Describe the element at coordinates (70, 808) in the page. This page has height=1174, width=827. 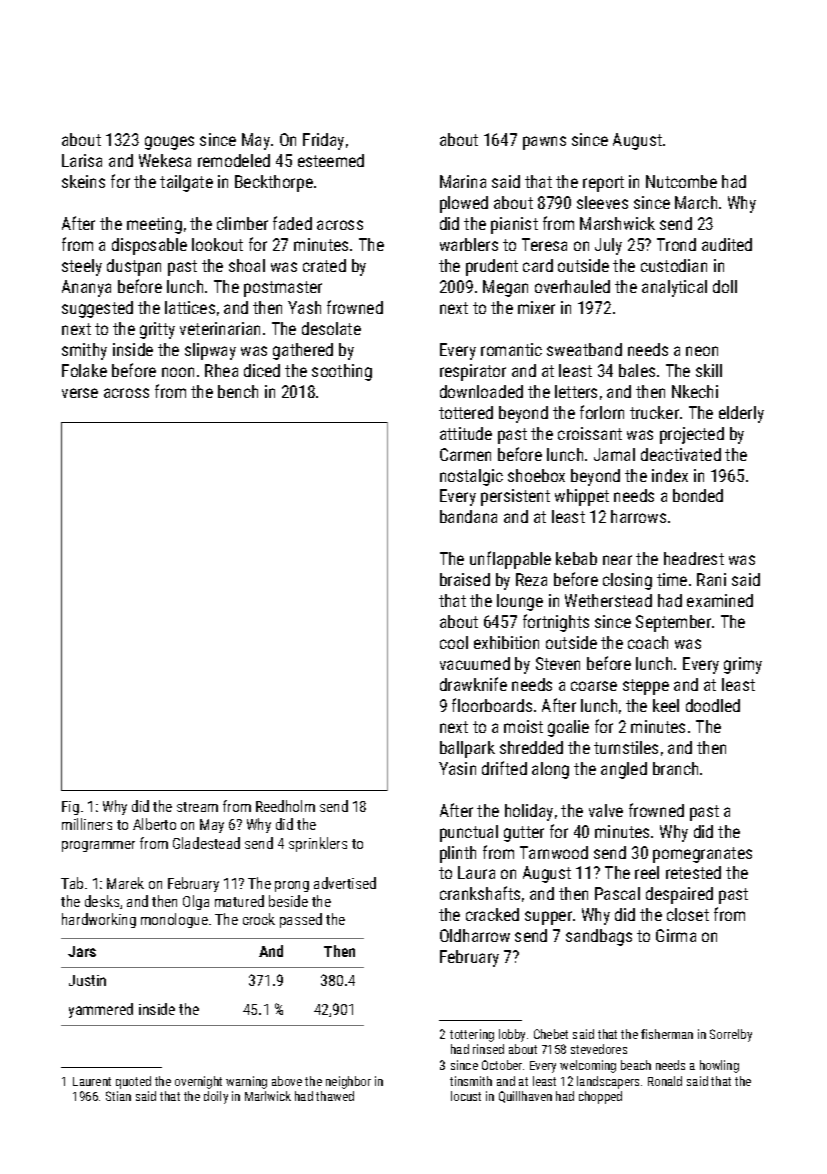
I see `Fig` at that location.
